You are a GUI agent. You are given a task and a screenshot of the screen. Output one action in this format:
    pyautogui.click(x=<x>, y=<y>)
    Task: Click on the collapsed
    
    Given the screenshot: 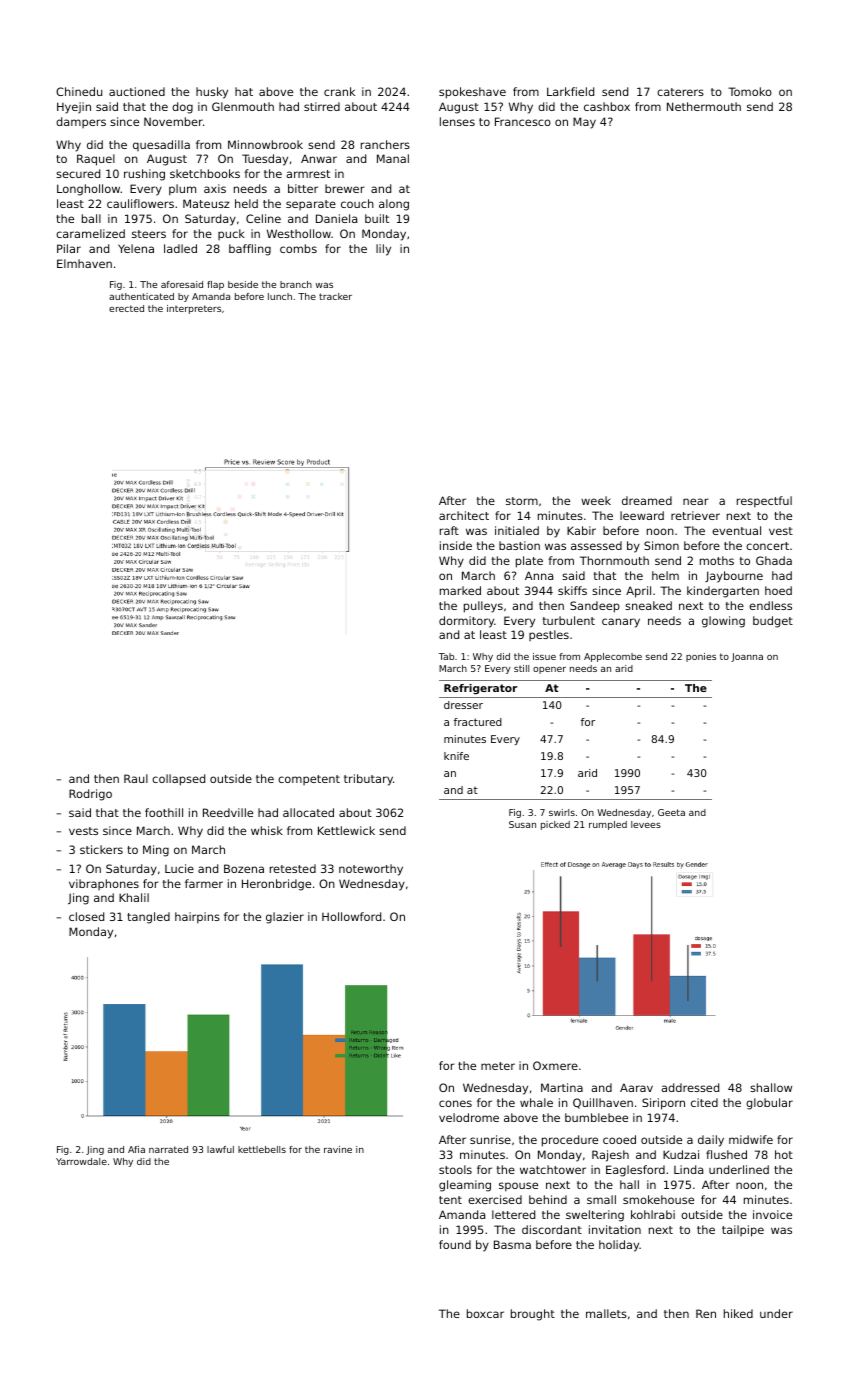 What is the action you would take?
    pyautogui.click(x=178, y=780)
